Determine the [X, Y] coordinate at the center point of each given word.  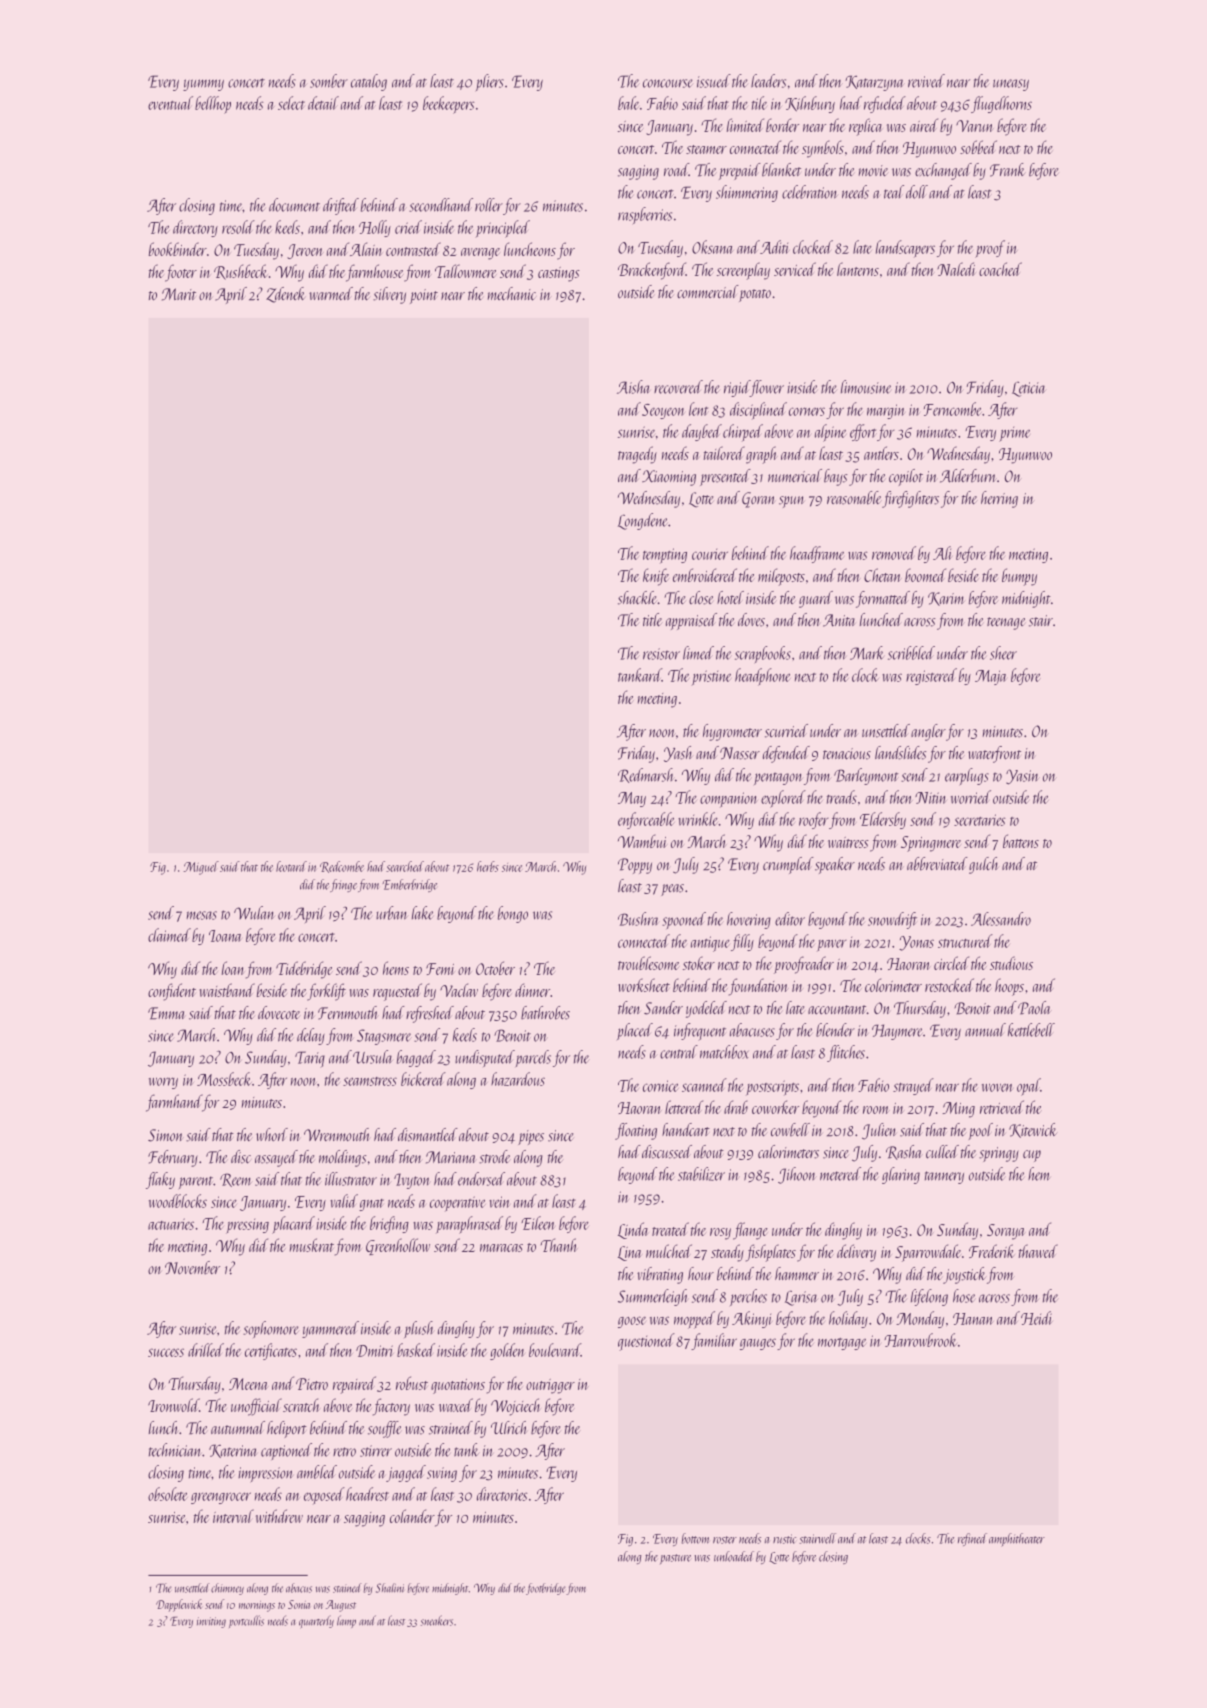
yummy [203, 85]
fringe [343, 885]
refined [972, 1539]
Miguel [201, 868]
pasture [675, 1559]
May [632, 799]
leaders [768, 81]
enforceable [646, 820]
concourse [668, 83]
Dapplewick [179, 1605]
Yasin [1022, 777]
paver [832, 946]
